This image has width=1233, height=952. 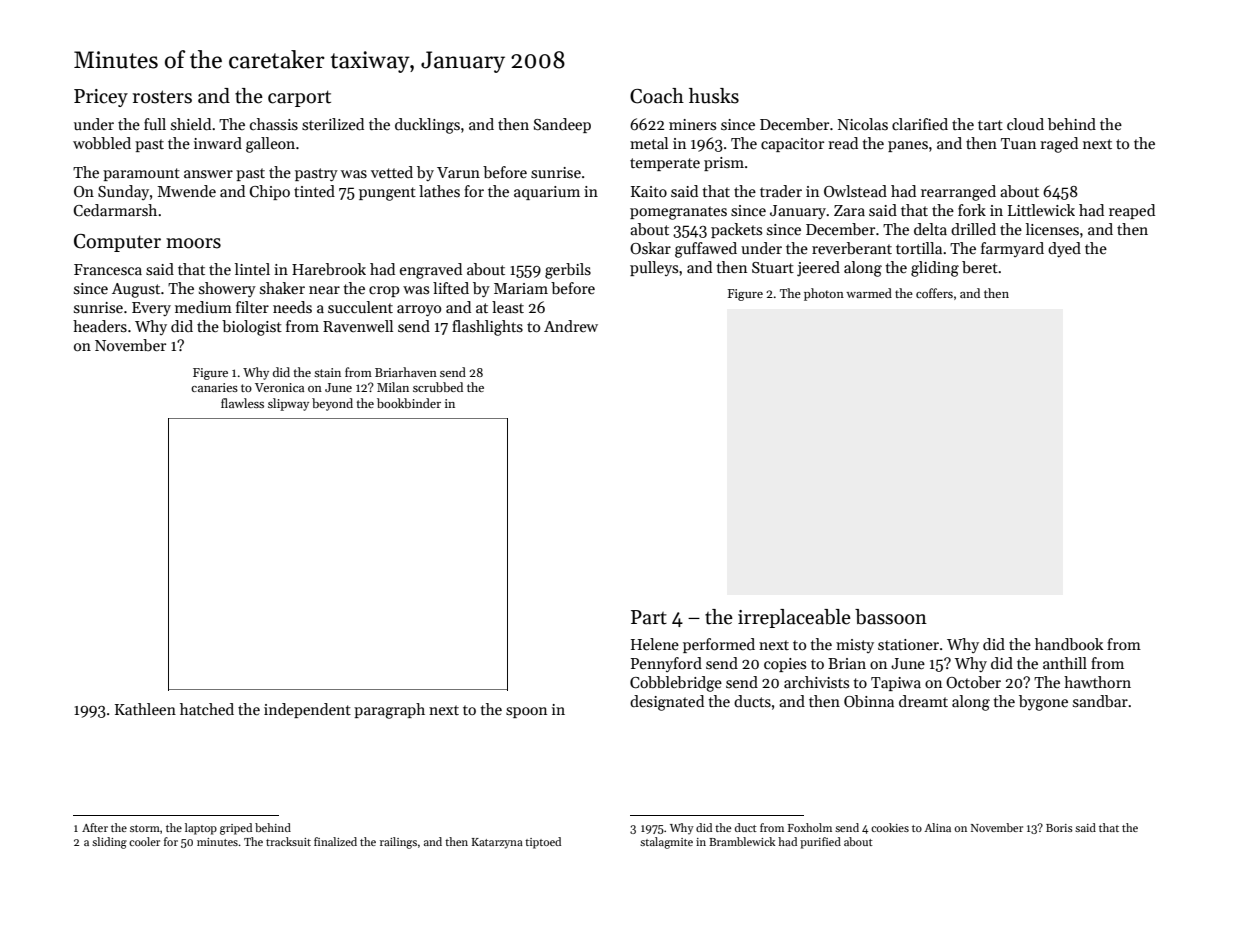 What do you see at coordinates (863, 124) in the image?
I see `Nicolas` at bounding box center [863, 124].
